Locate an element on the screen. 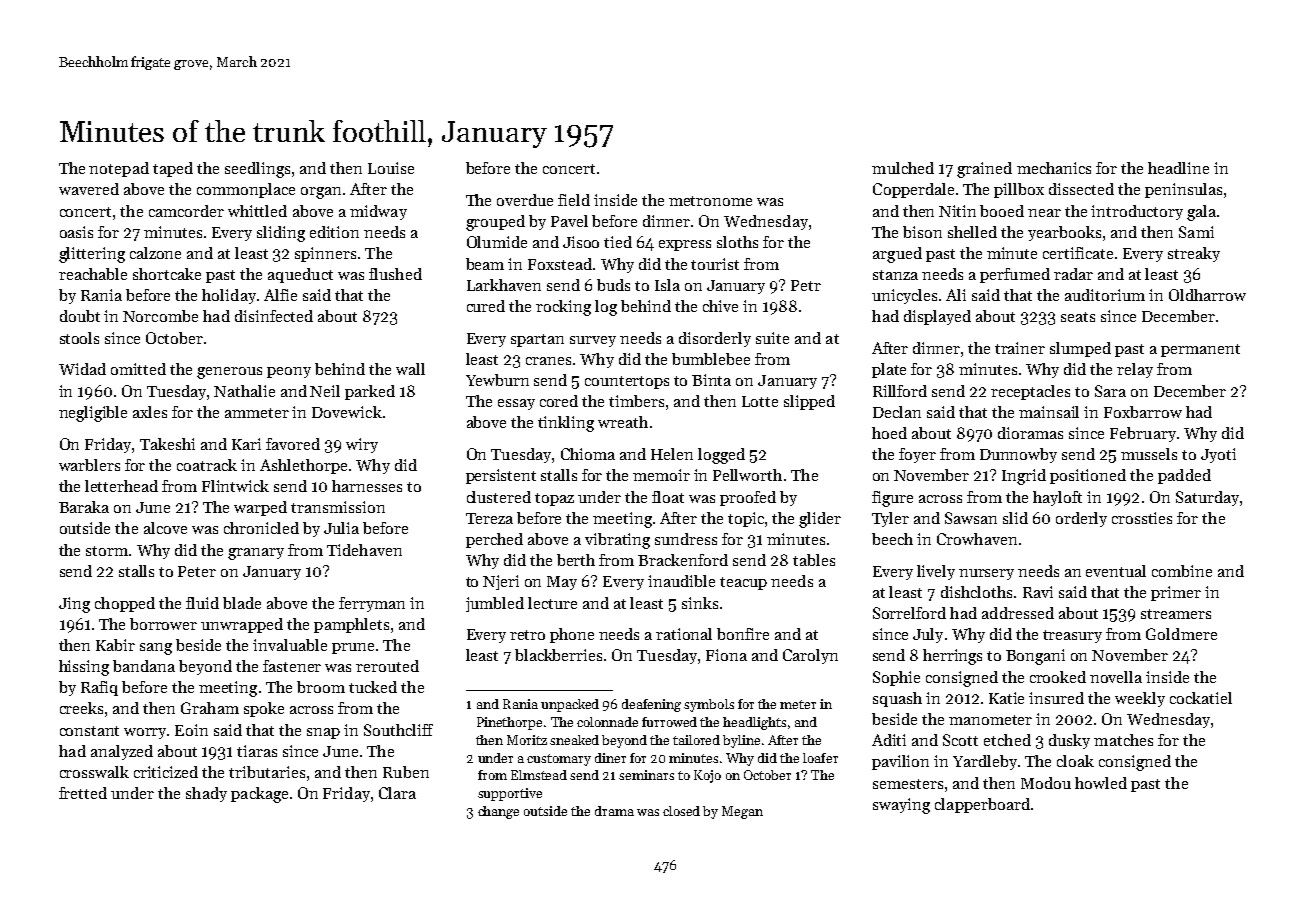 The image size is (1308, 924). Ingrid is located at coordinates (1024, 477).
